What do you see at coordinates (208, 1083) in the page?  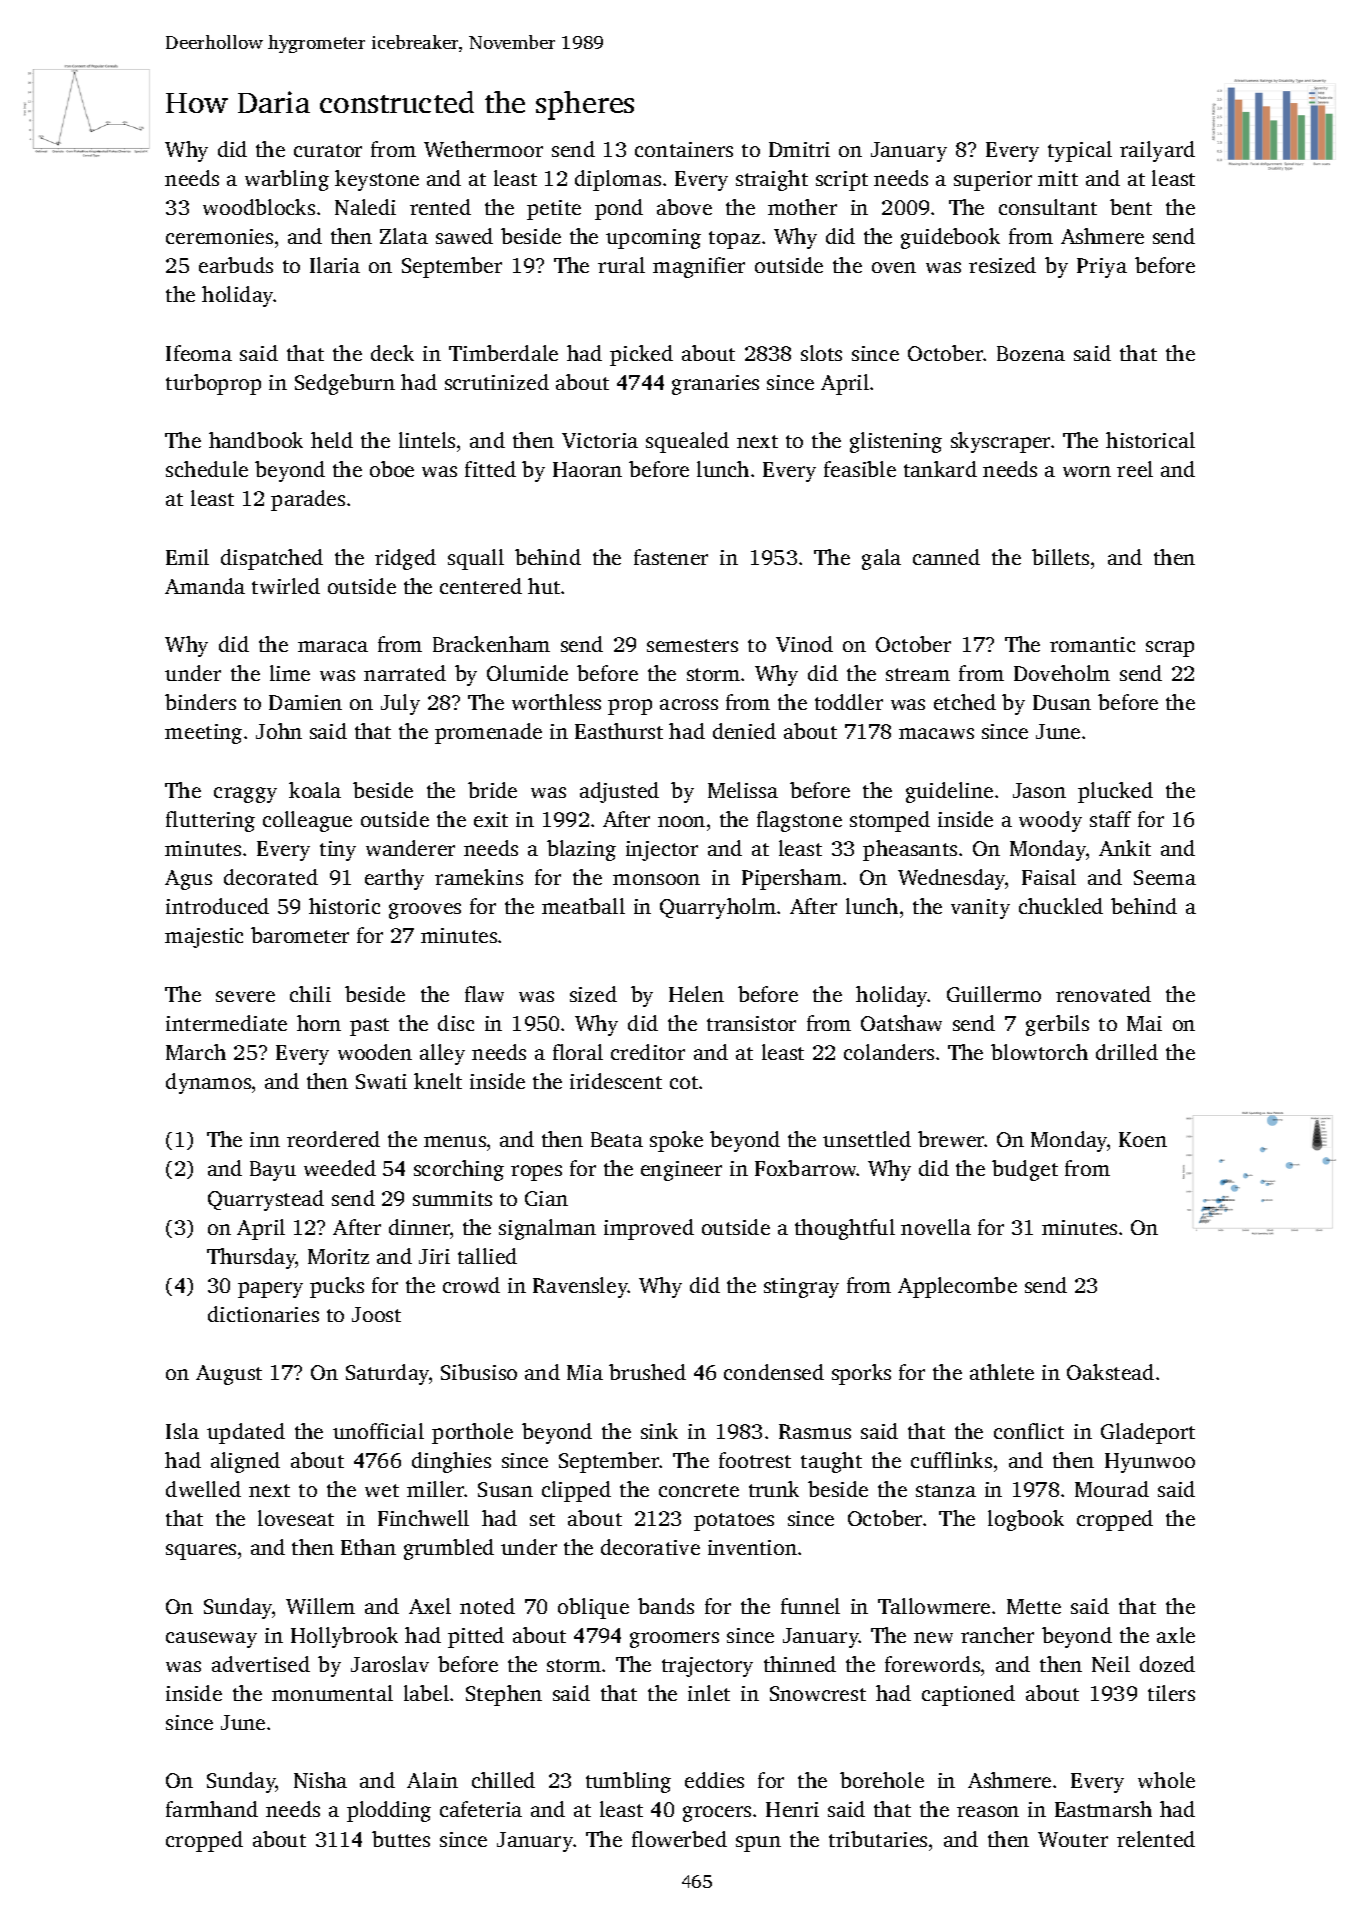 I see `dynamos` at bounding box center [208, 1083].
